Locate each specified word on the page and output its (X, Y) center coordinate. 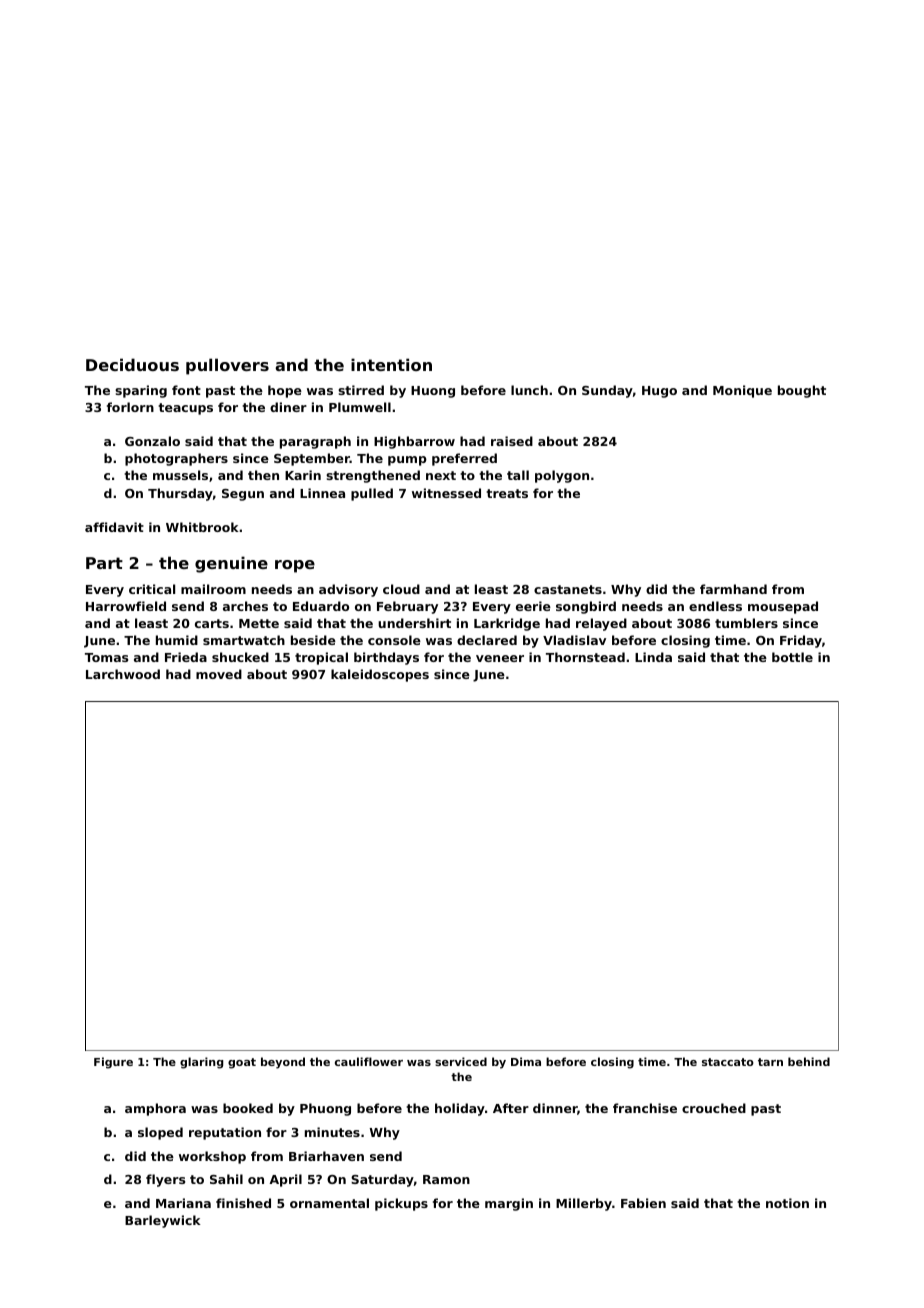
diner (288, 407)
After (511, 1108)
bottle (792, 657)
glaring (201, 1063)
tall (518, 475)
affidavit (114, 527)
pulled (372, 494)
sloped (160, 1133)
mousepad (783, 607)
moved (219, 674)
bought (802, 391)
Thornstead (585, 657)
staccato (728, 1062)
